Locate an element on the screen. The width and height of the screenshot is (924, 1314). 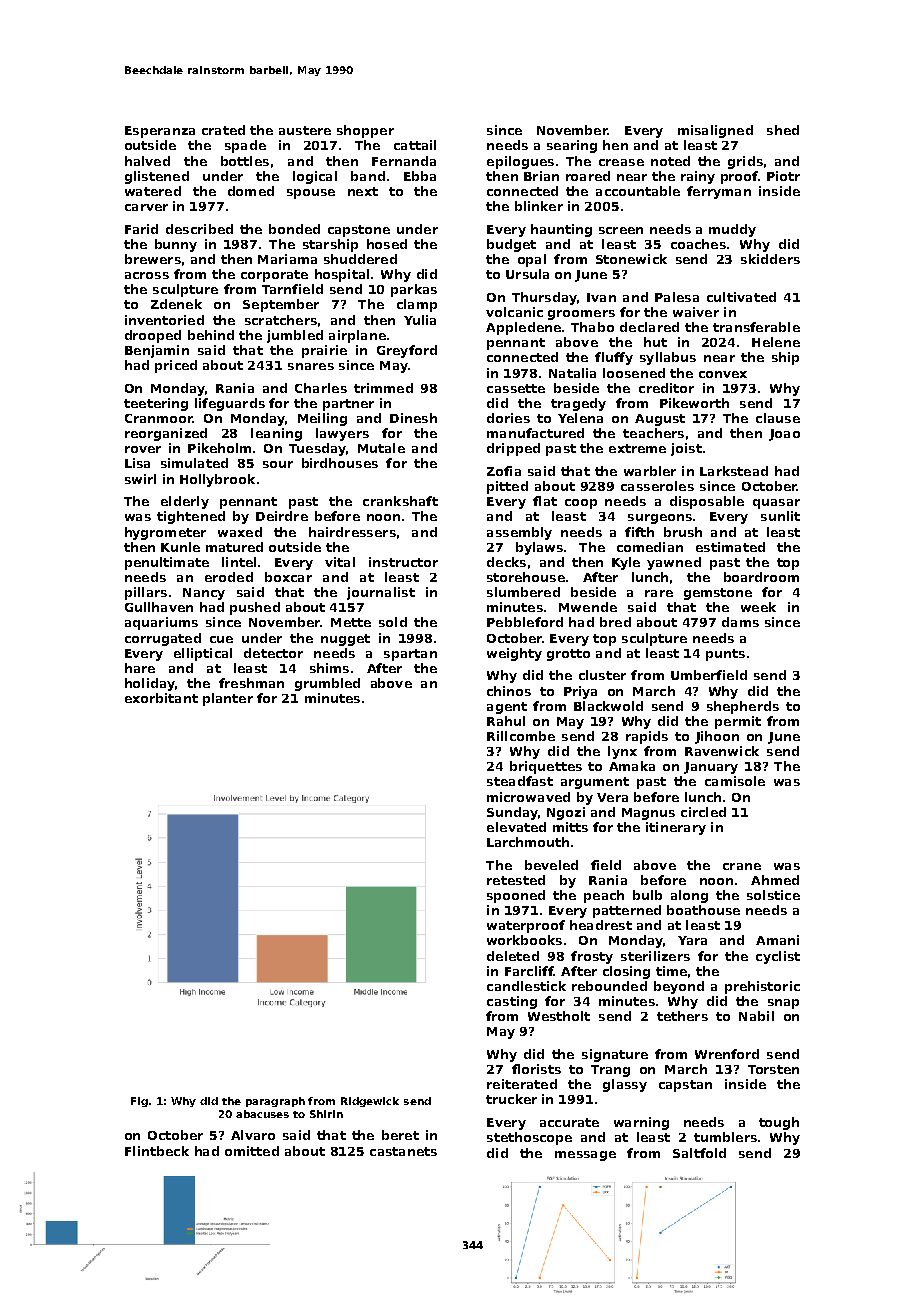
weighty is located at coordinates (514, 654).
